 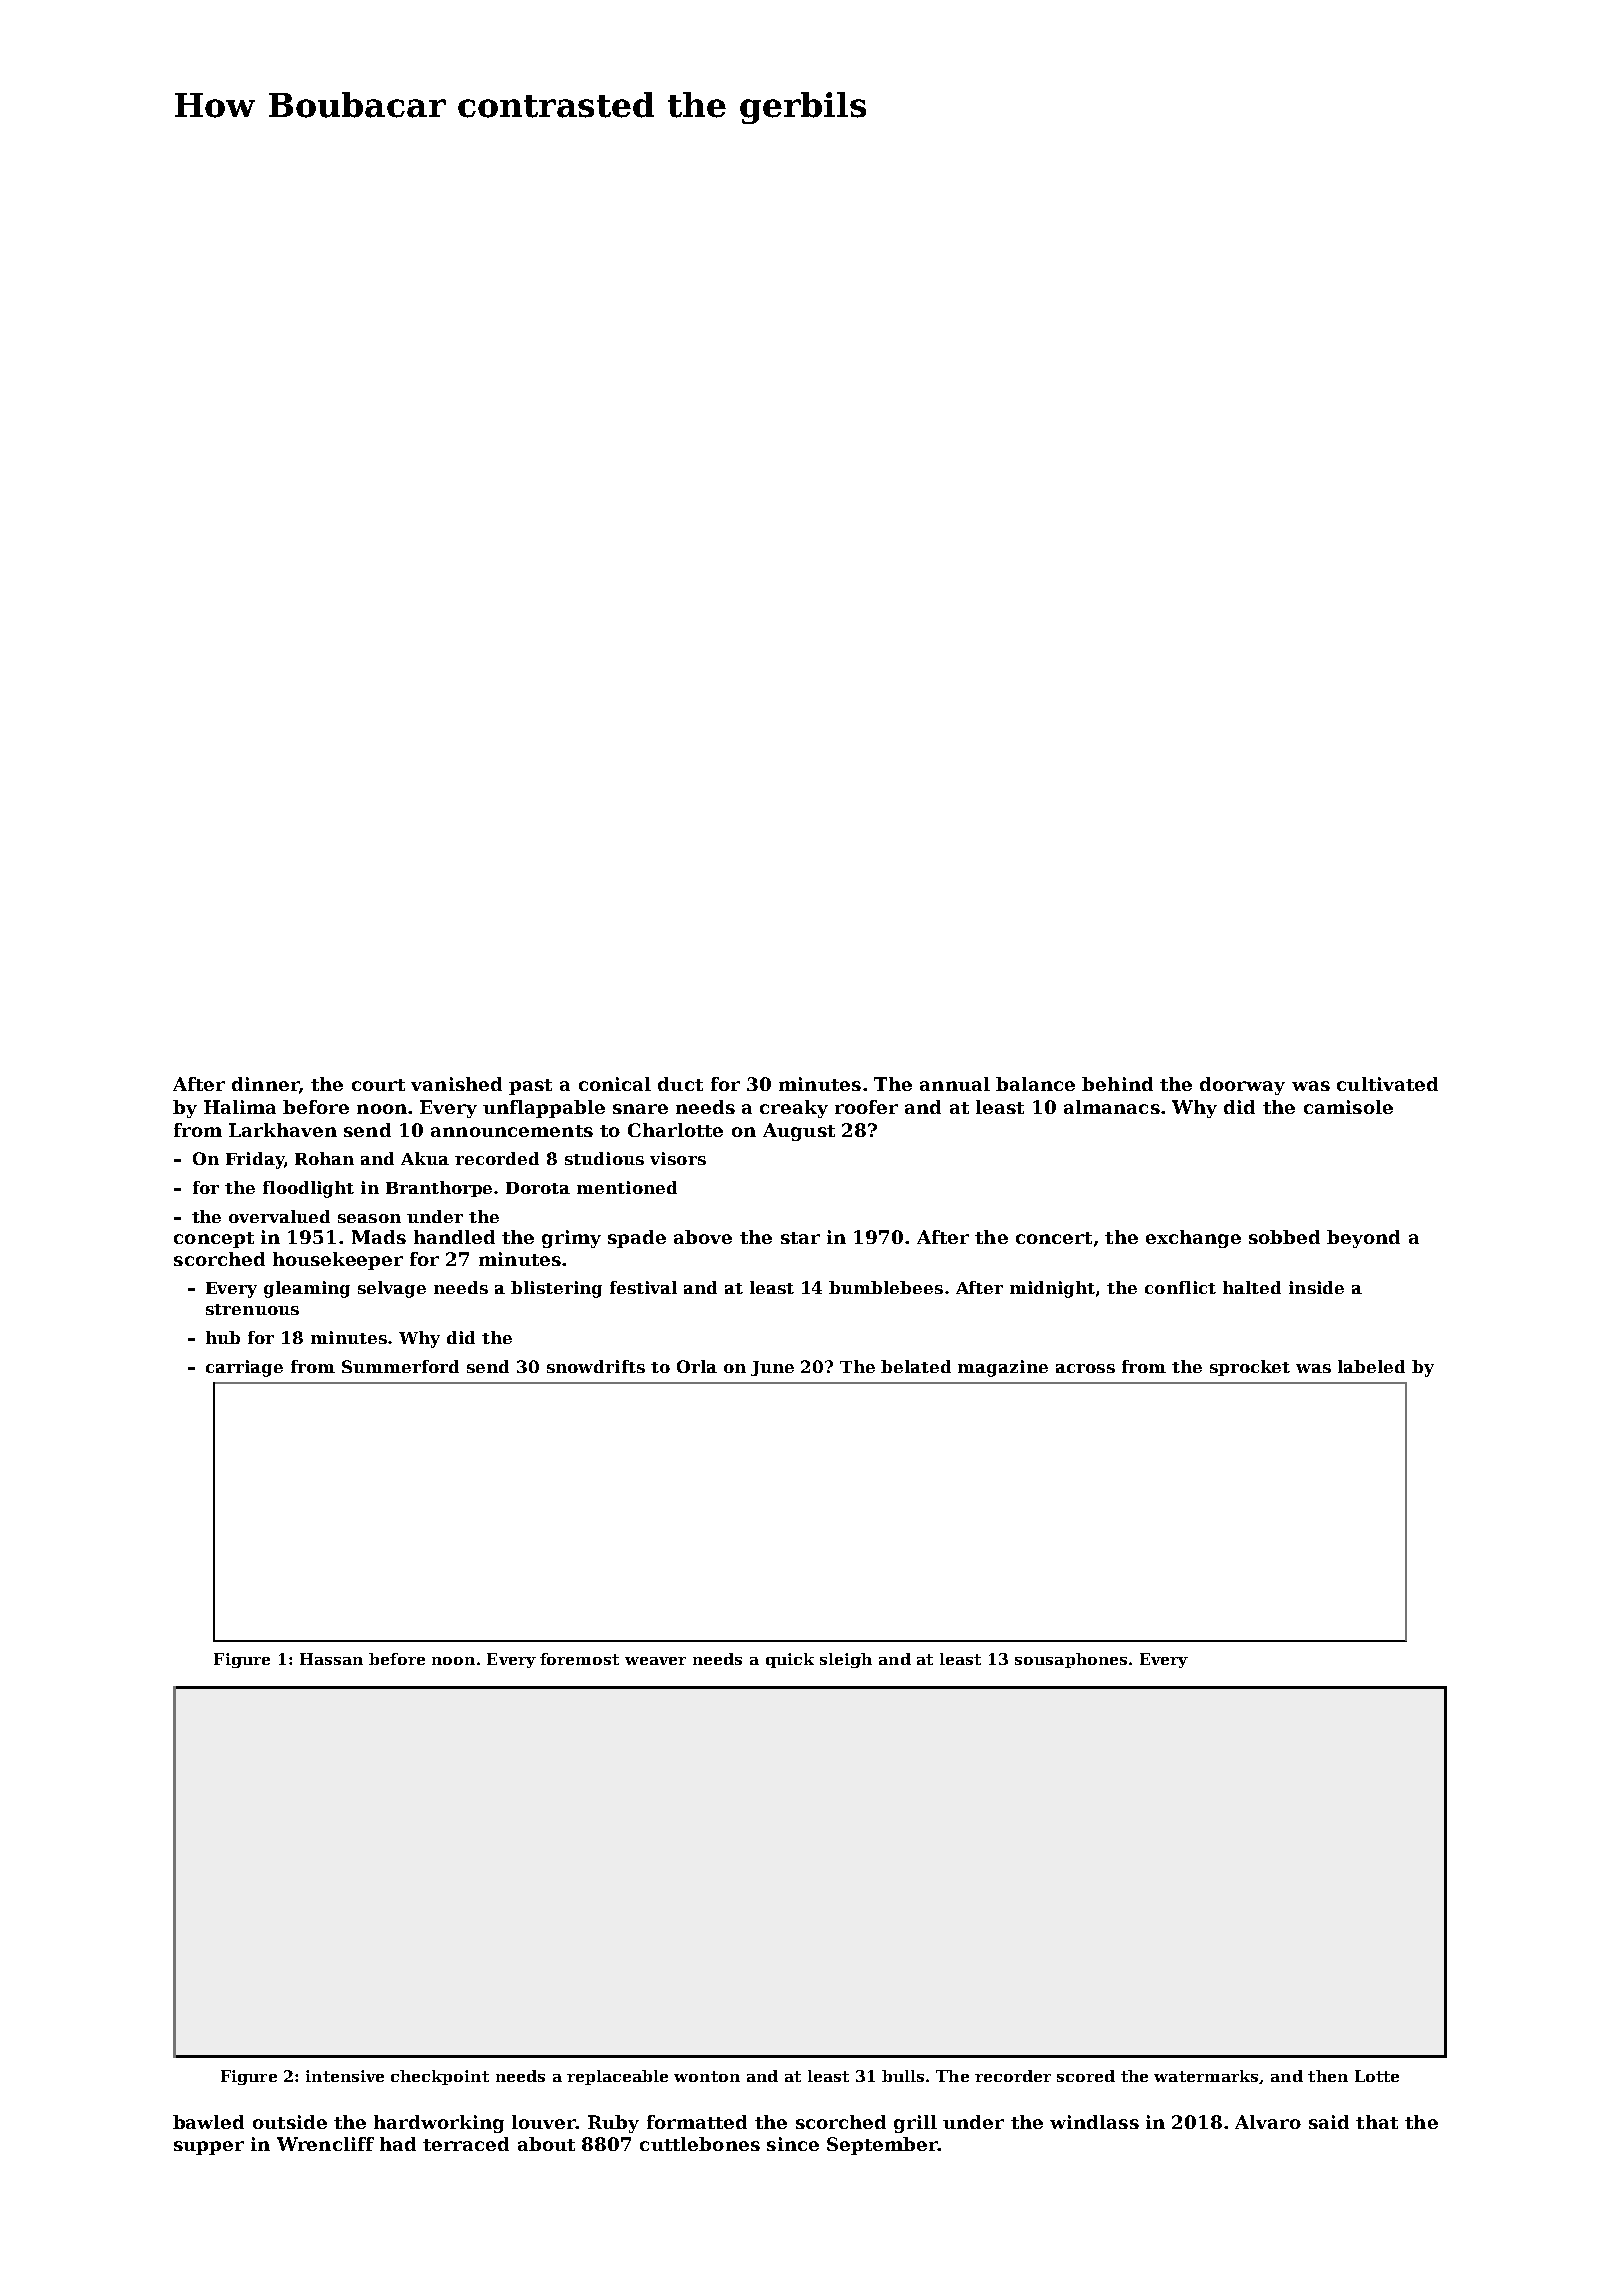 What do you see at coordinates (209, 2148) in the screenshot?
I see `supper` at bounding box center [209, 2148].
